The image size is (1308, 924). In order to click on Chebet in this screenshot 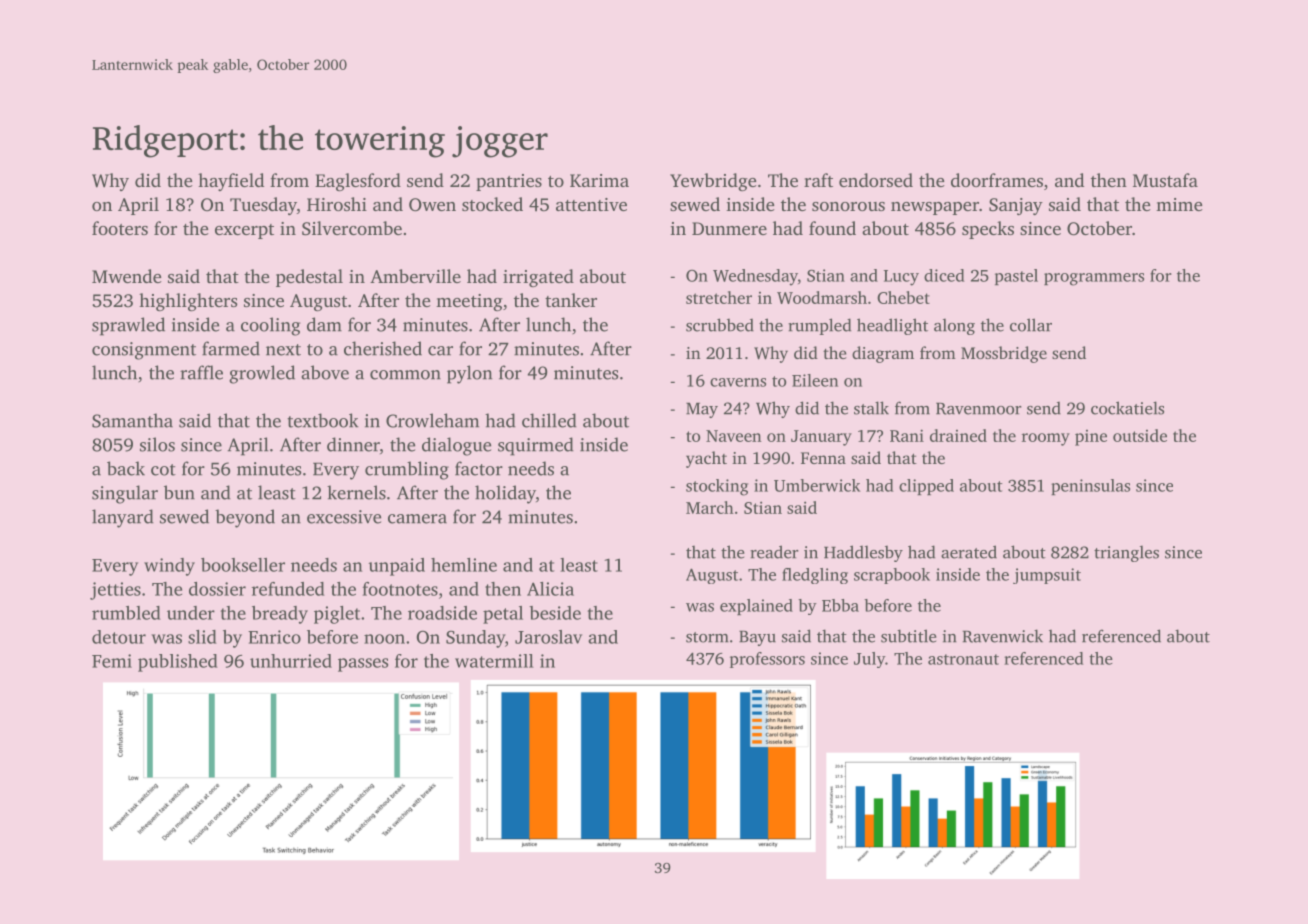, I will do `click(903, 297)`.
